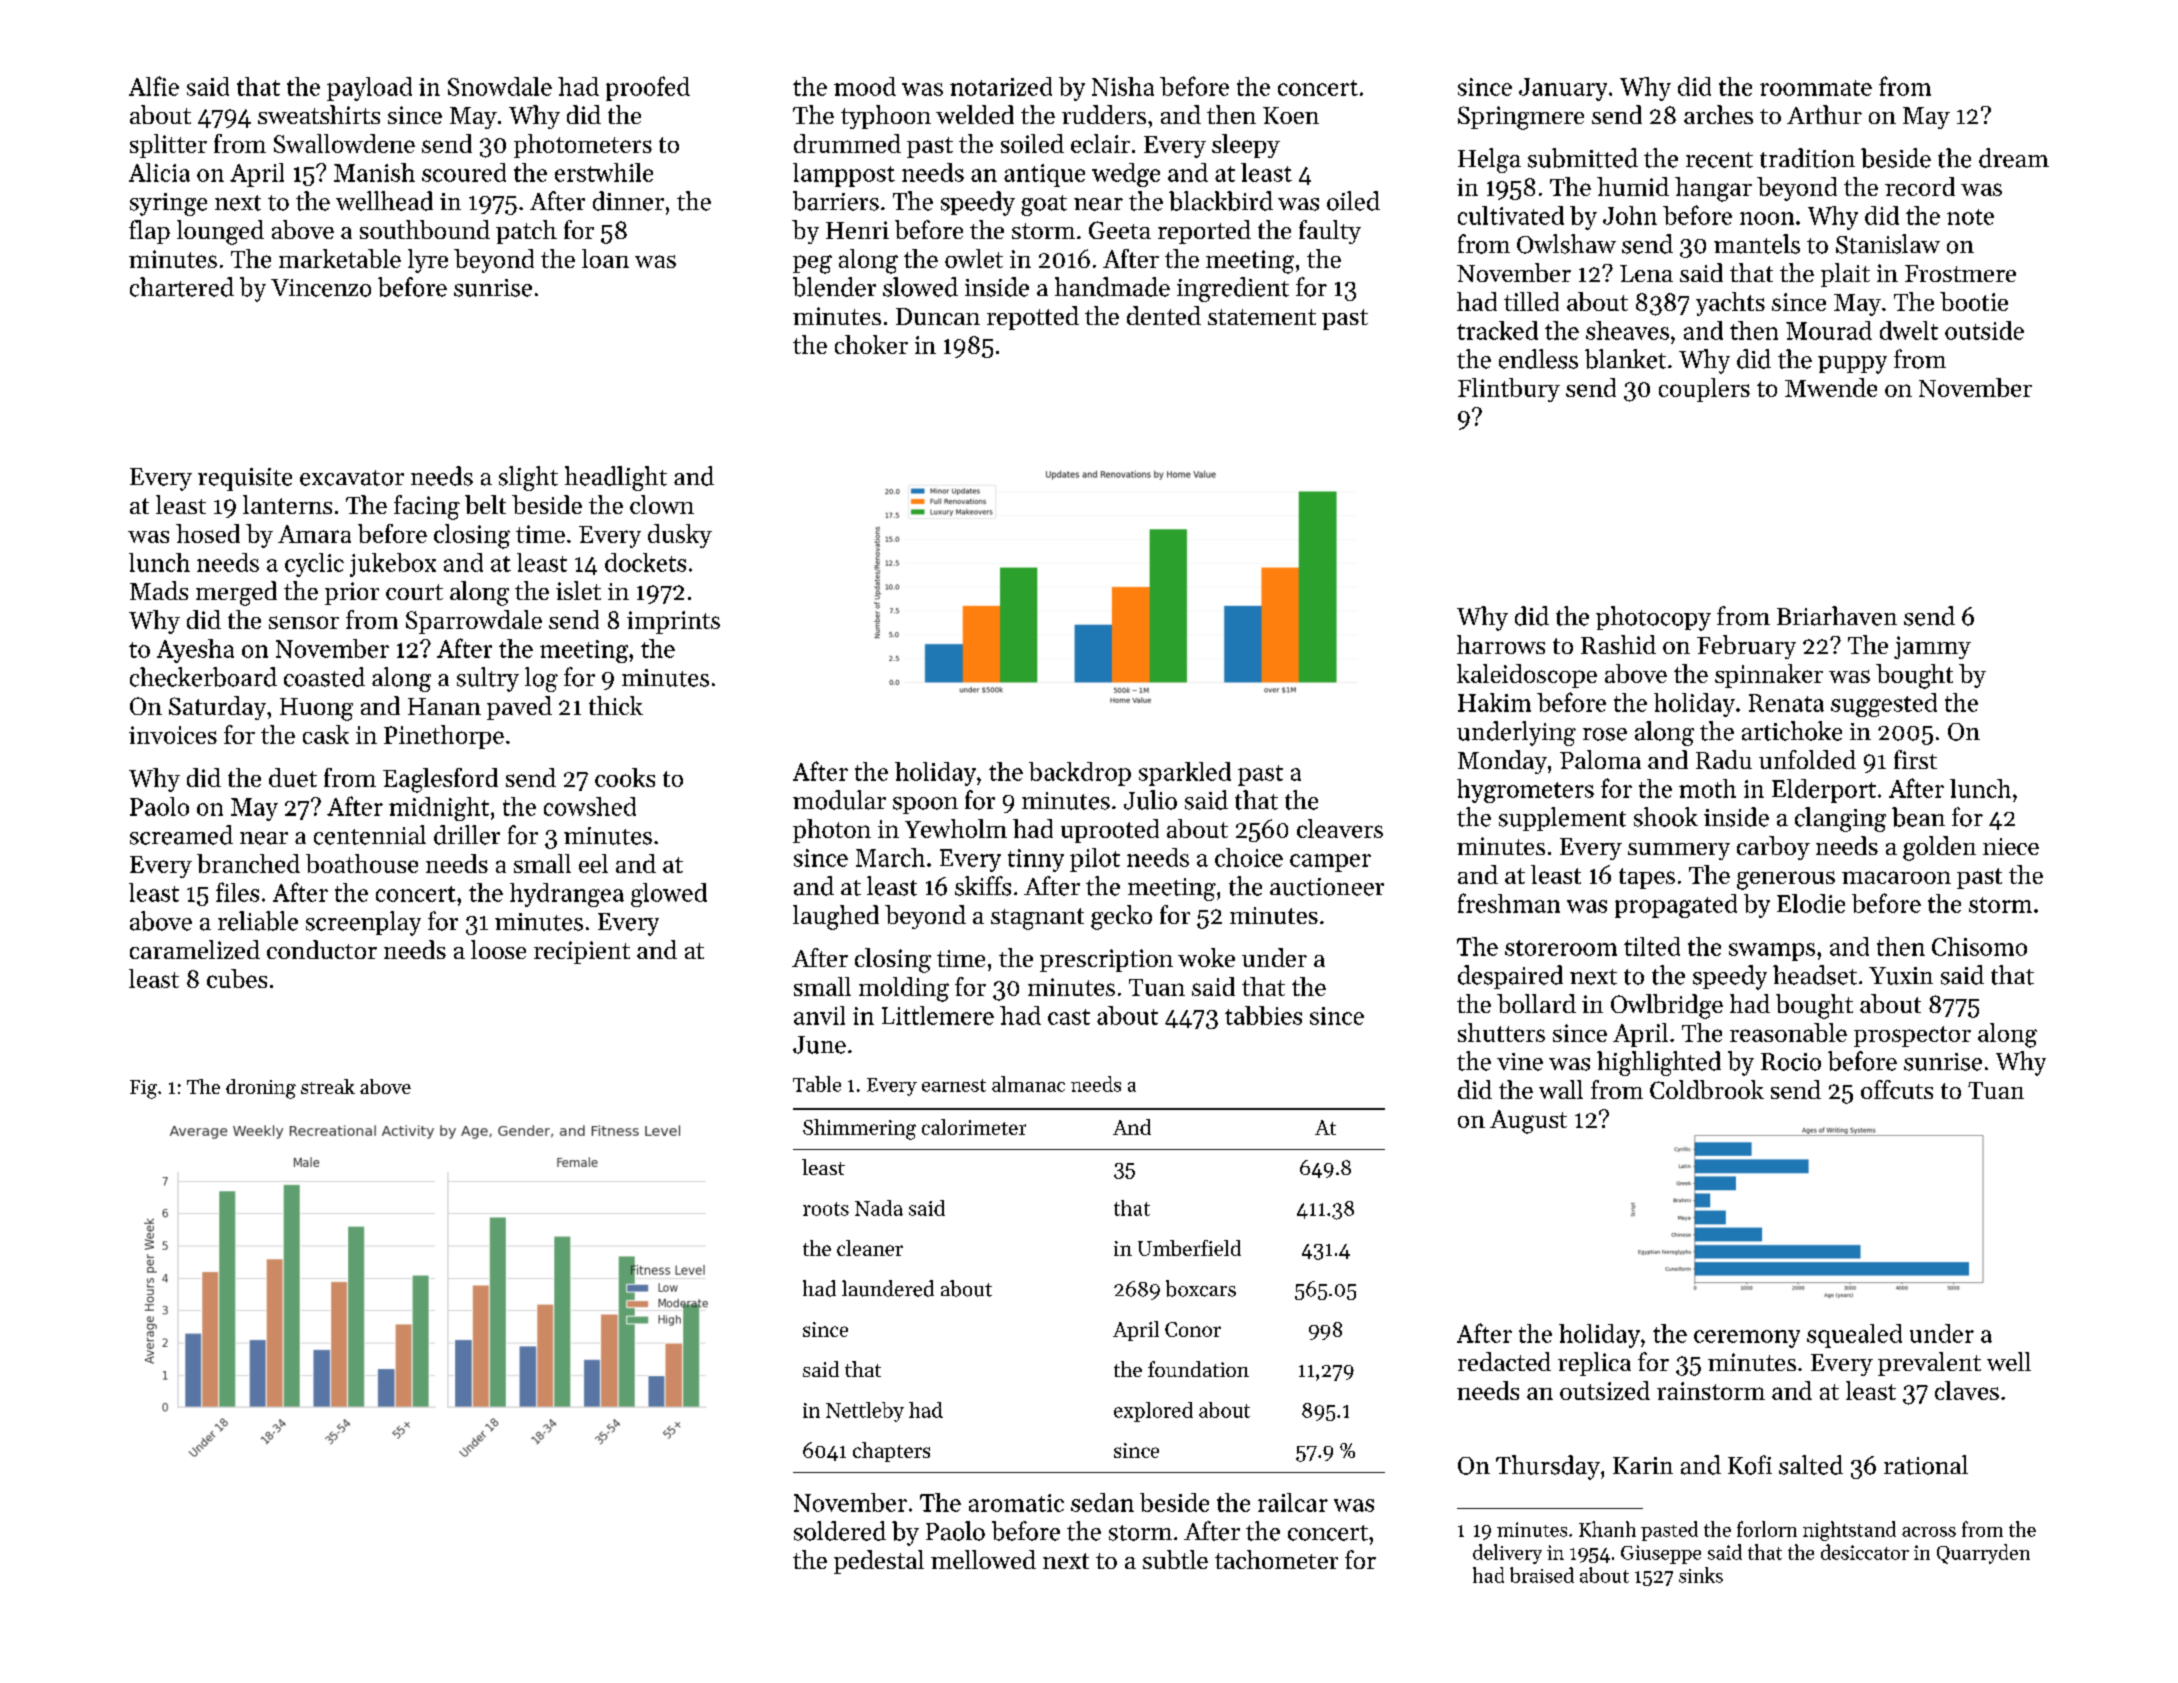 The height and width of the page is (1683, 2178). Describe the element at coordinates (879, 1562) in the page. I see `pedestal` at that location.
